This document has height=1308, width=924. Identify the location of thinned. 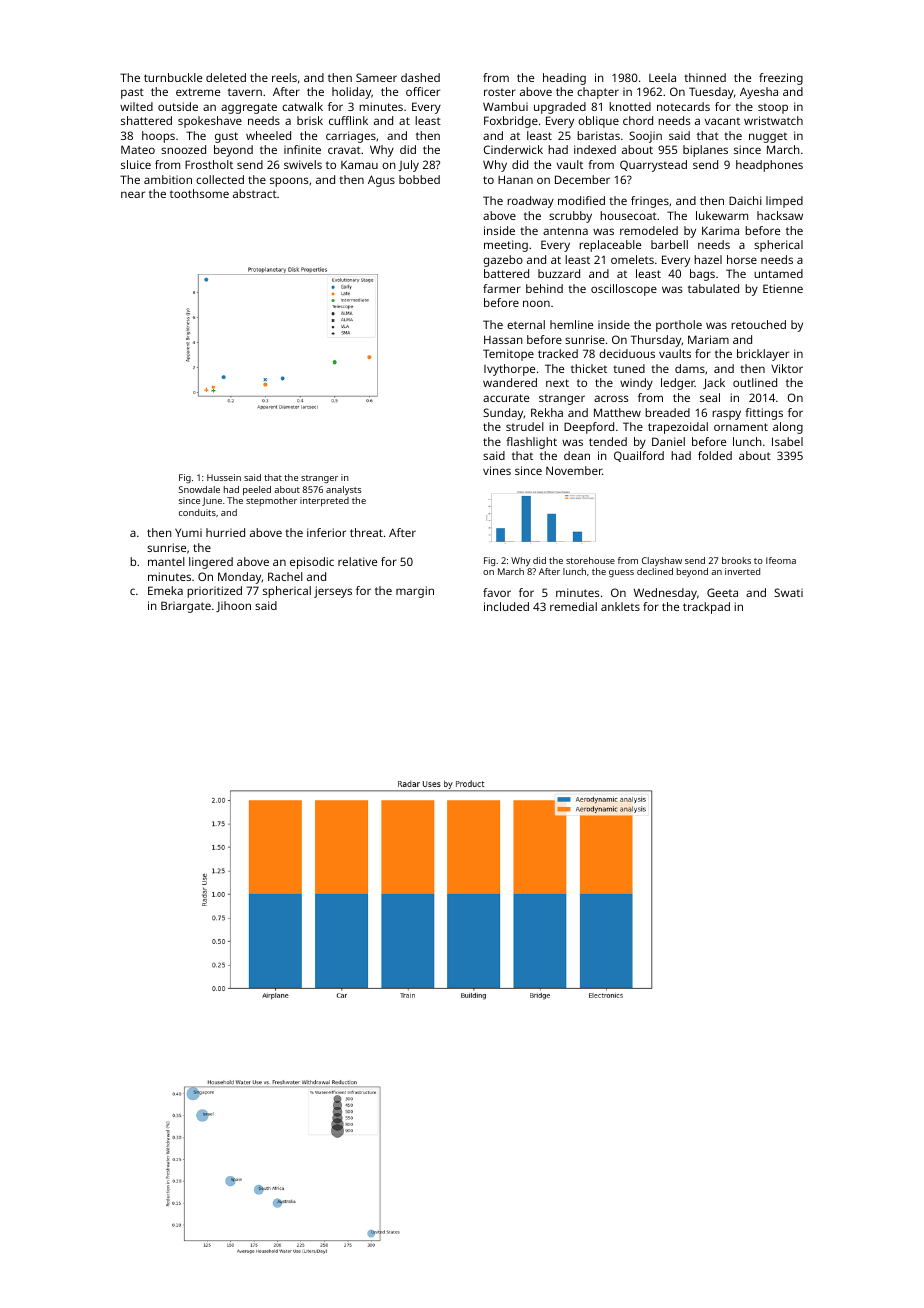
(705, 77).
